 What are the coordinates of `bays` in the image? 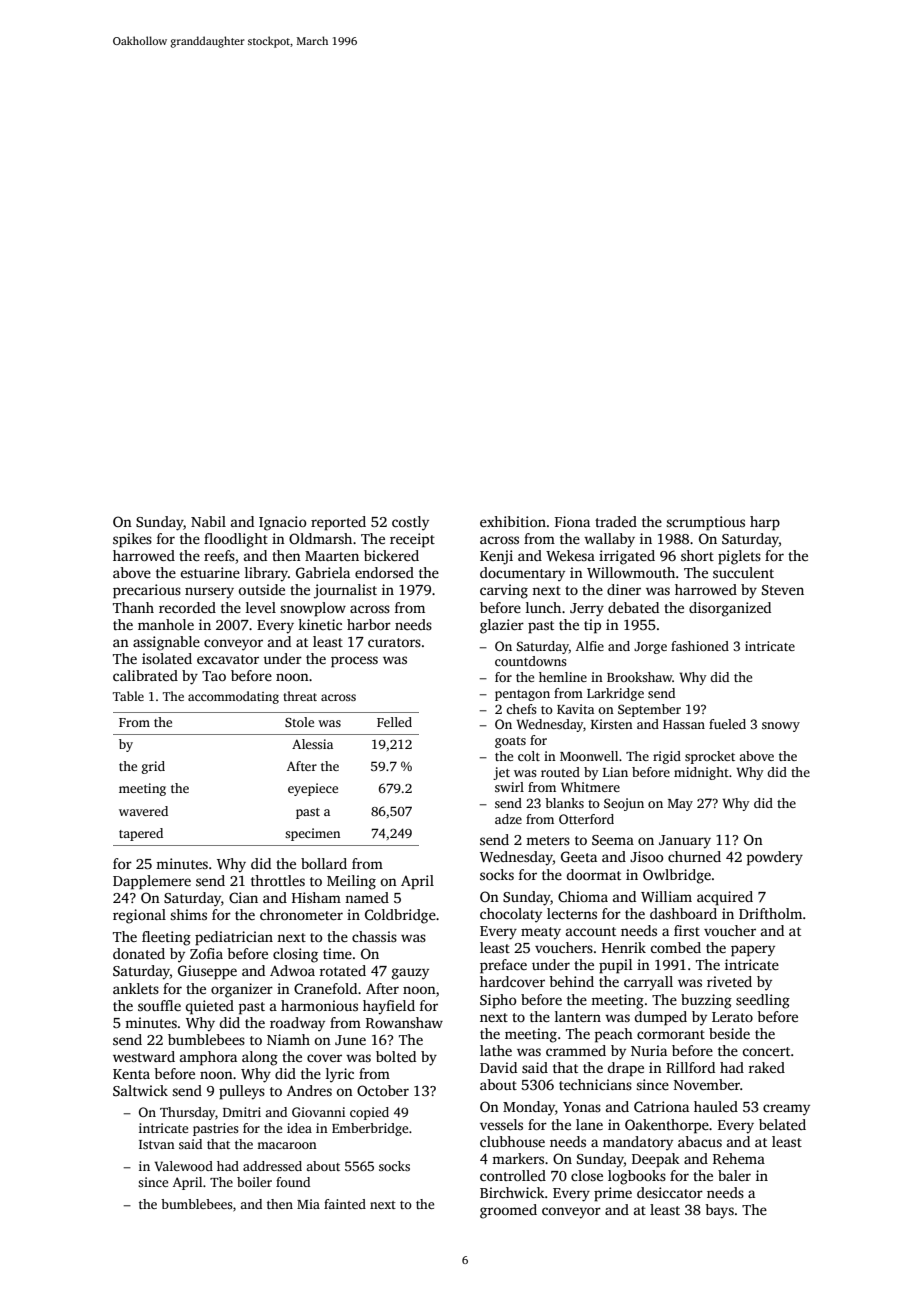 It's located at (719, 1211).
